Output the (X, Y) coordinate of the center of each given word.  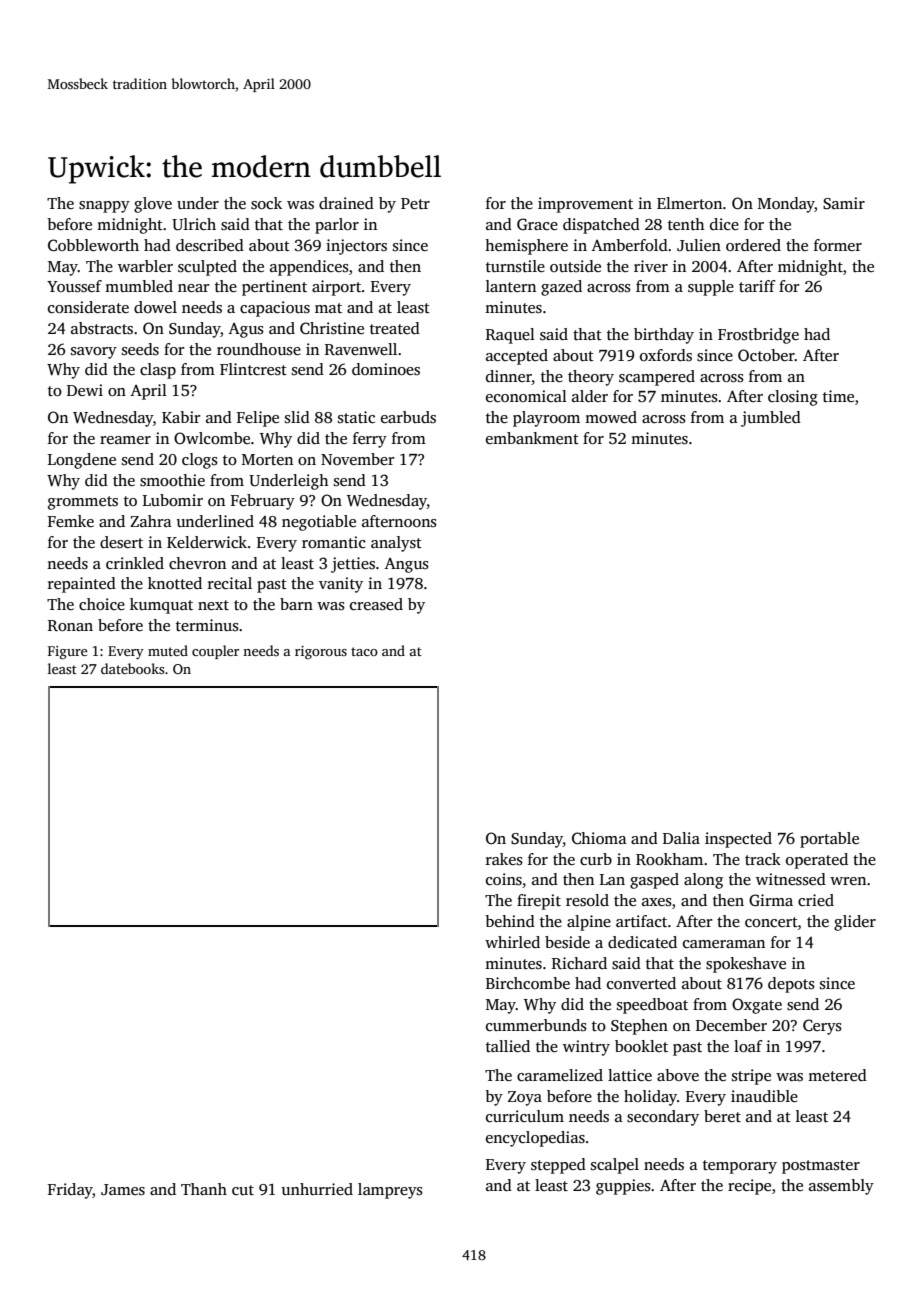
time (838, 396)
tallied (508, 1046)
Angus (406, 565)
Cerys (822, 1027)
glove (153, 205)
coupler (215, 652)
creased (376, 604)
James (123, 1190)
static (356, 417)
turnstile (515, 266)
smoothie (172, 480)
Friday (70, 1191)
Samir (844, 203)
